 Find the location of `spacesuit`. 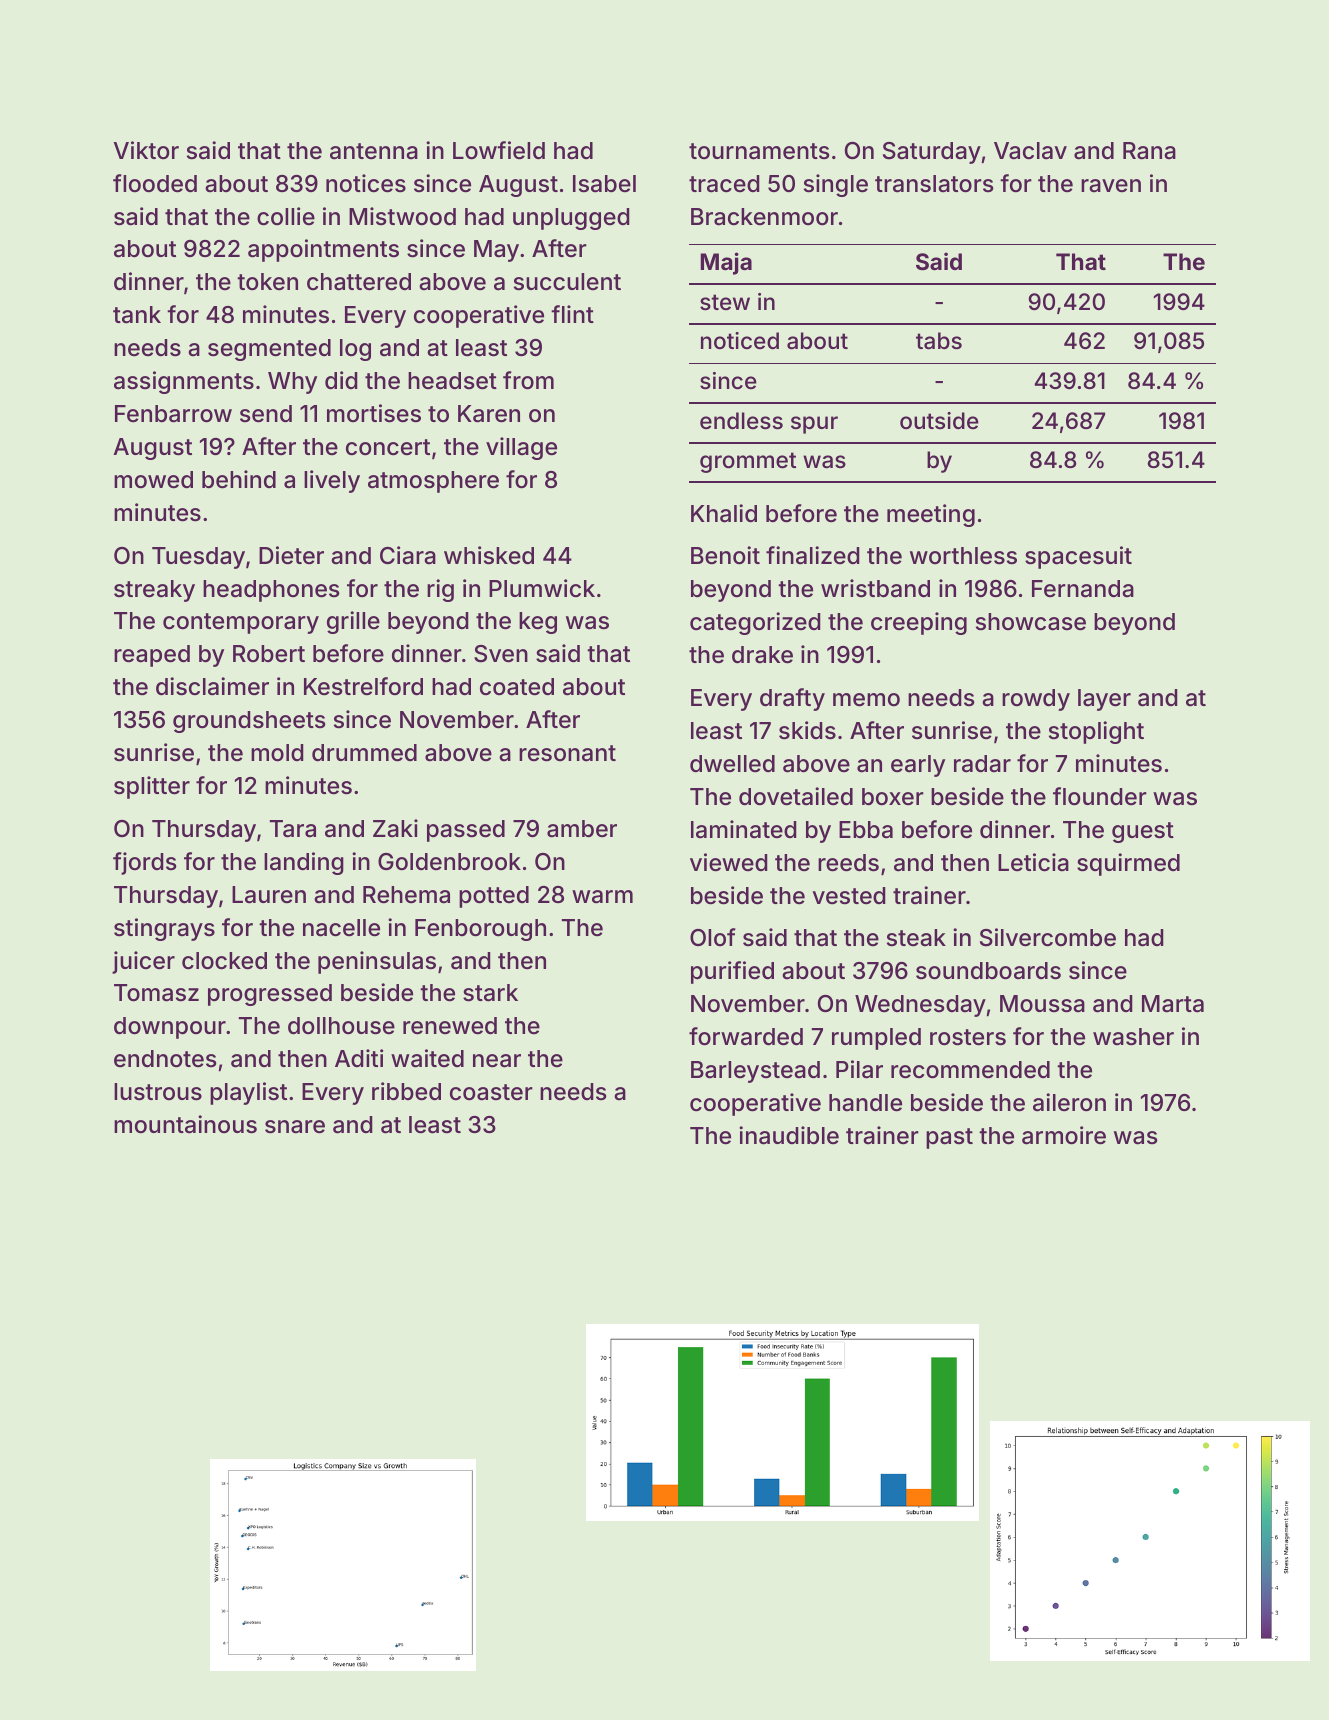

spacesuit is located at coordinates (1078, 557).
